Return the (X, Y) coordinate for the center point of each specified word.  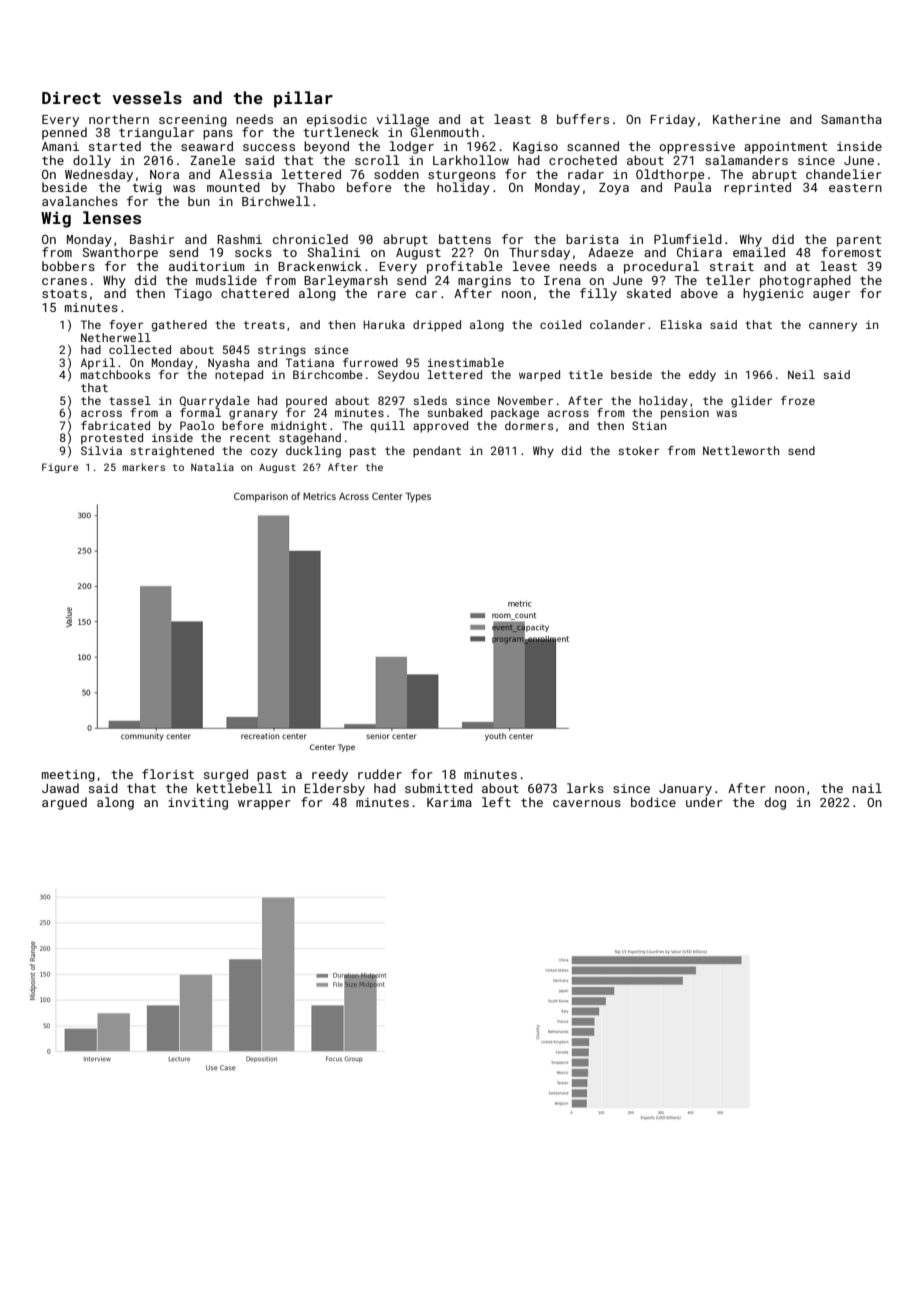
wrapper (264, 805)
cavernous (587, 803)
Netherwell (116, 337)
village (403, 120)
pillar (303, 99)
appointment (786, 148)
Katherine (746, 119)
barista (592, 239)
